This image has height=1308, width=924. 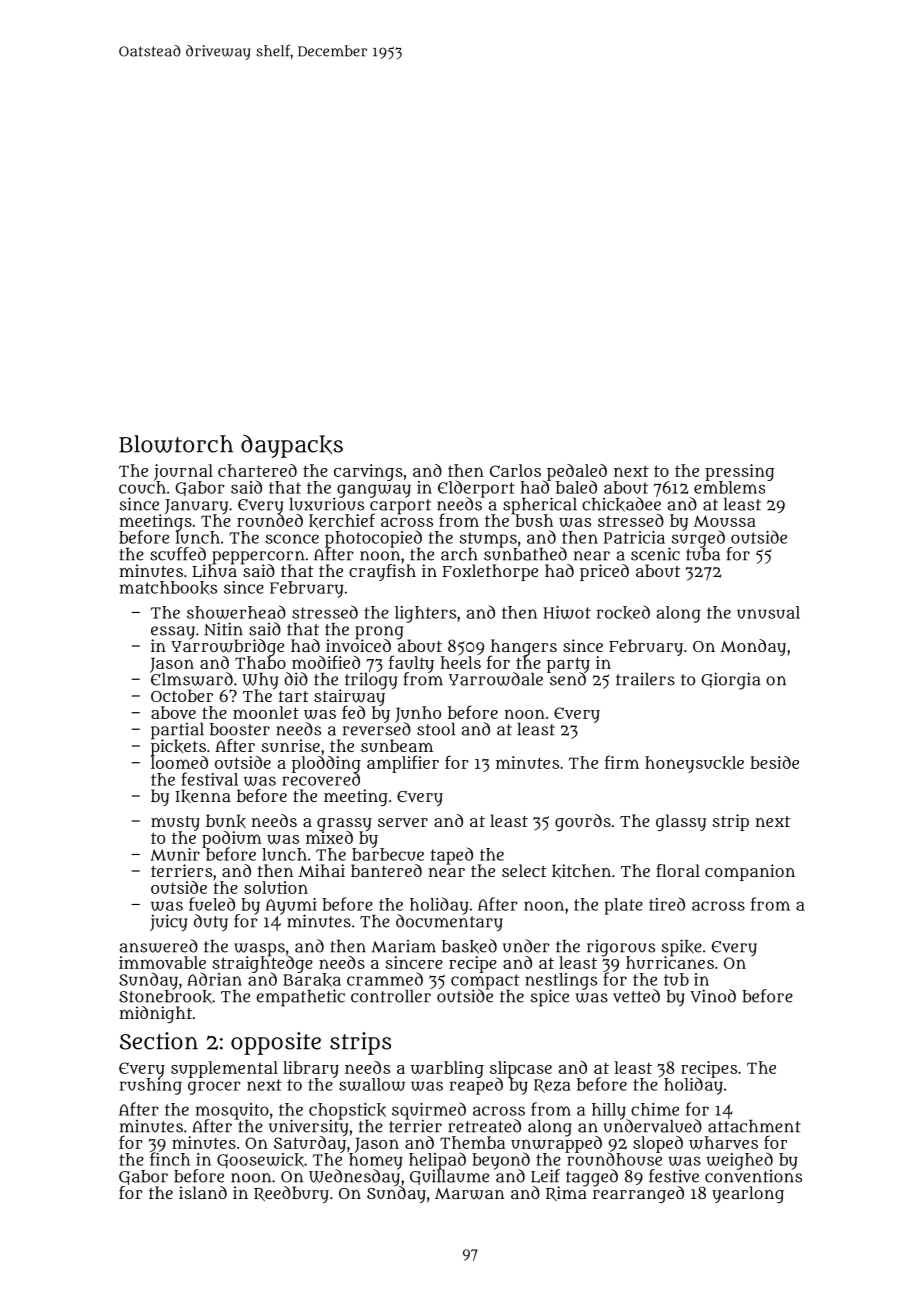 I want to click on stairway, so click(x=349, y=697).
